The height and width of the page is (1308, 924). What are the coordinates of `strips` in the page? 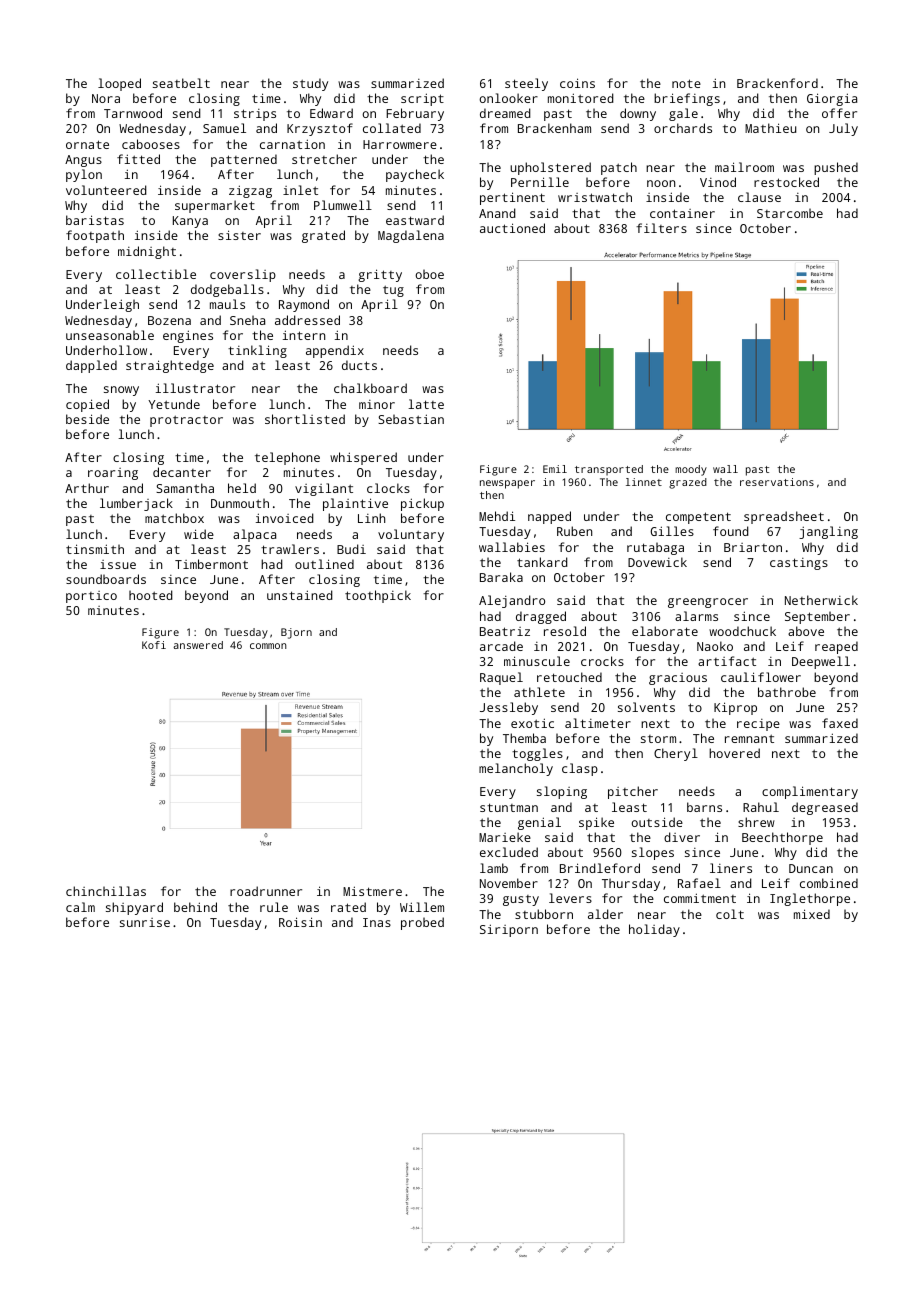 It's located at (255, 115).
